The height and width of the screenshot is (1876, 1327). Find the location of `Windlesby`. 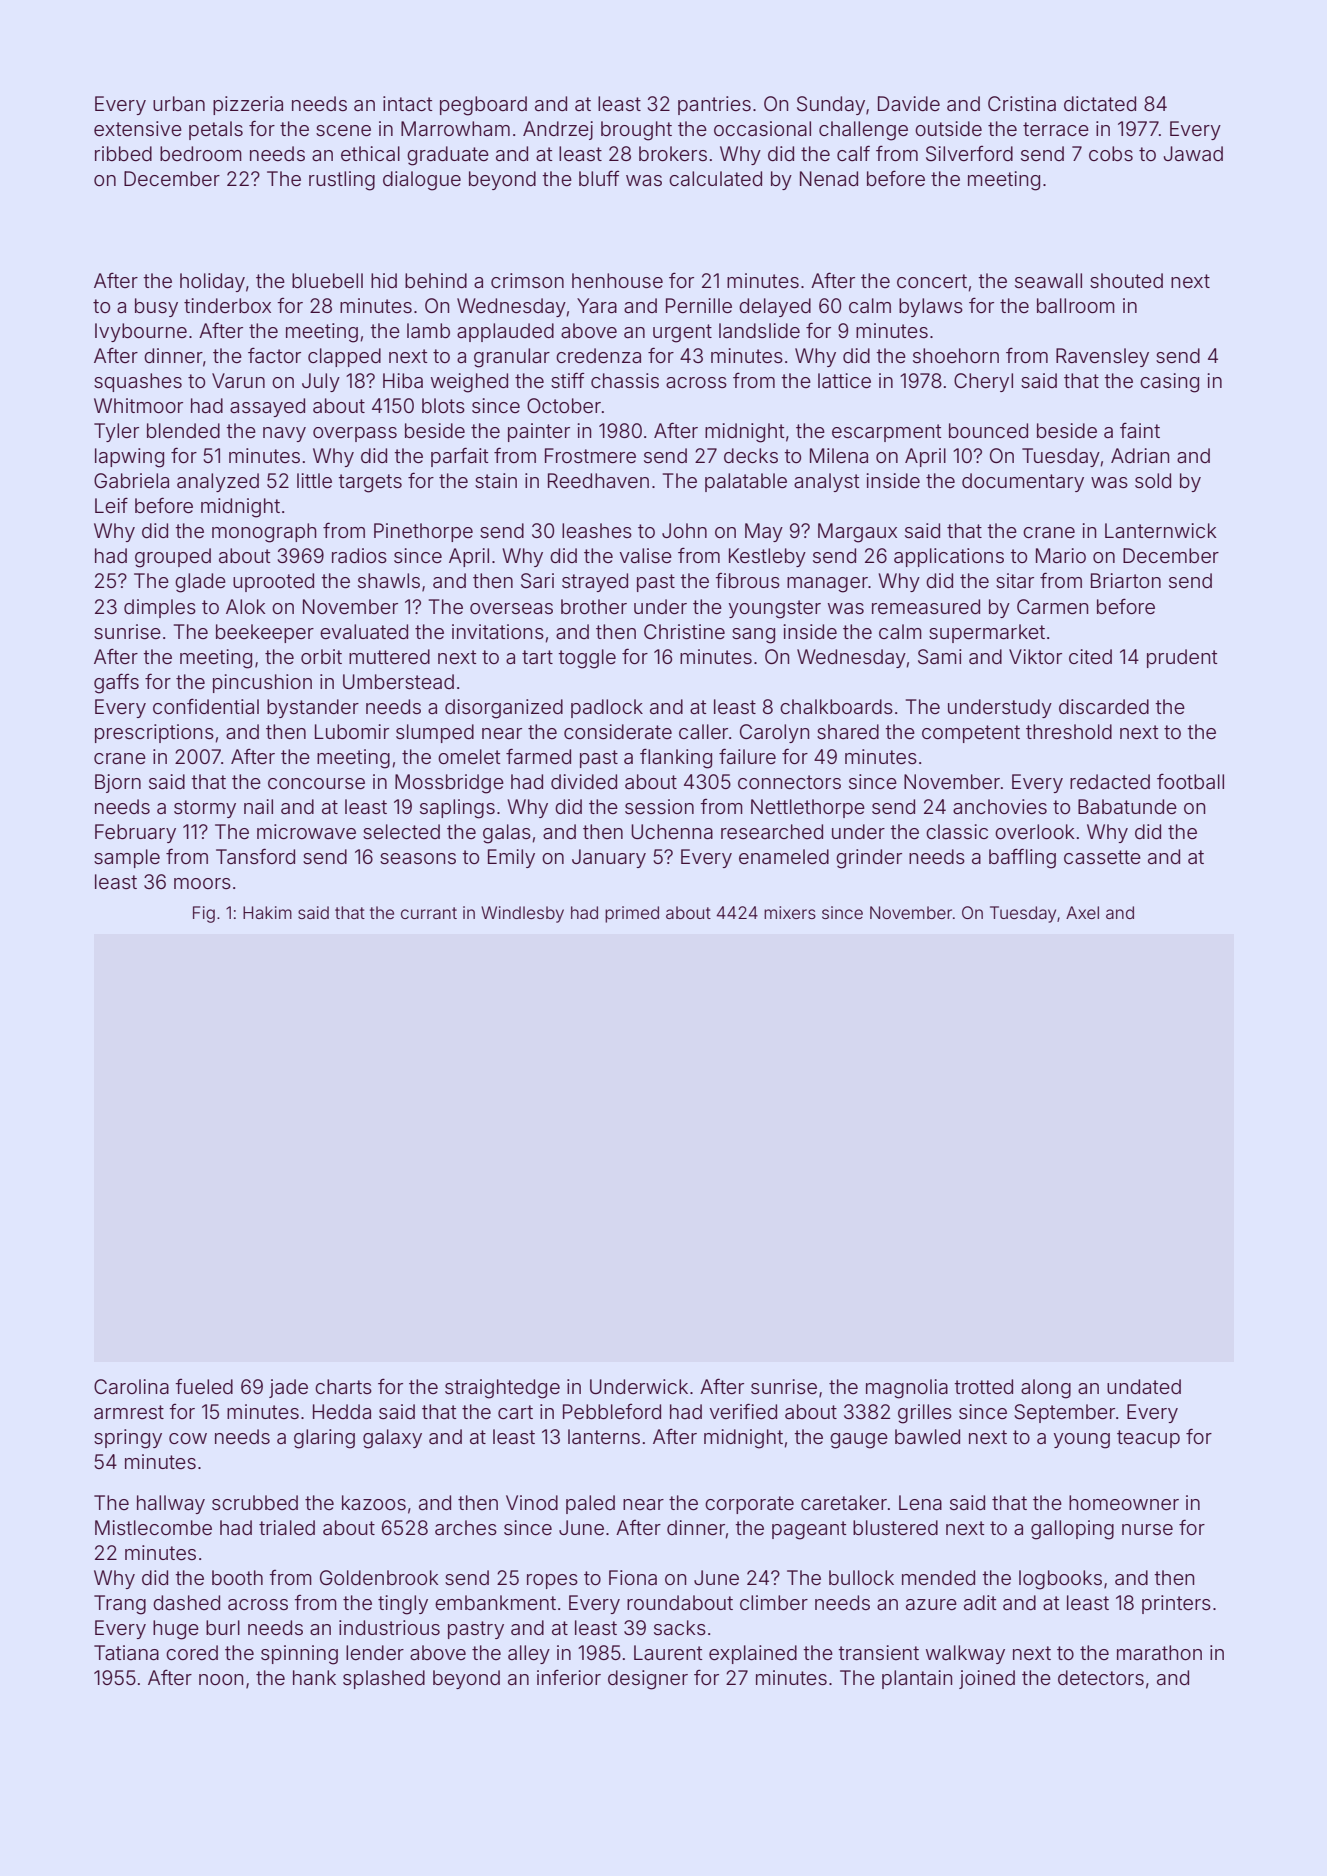

Windlesby is located at coordinates (522, 914).
